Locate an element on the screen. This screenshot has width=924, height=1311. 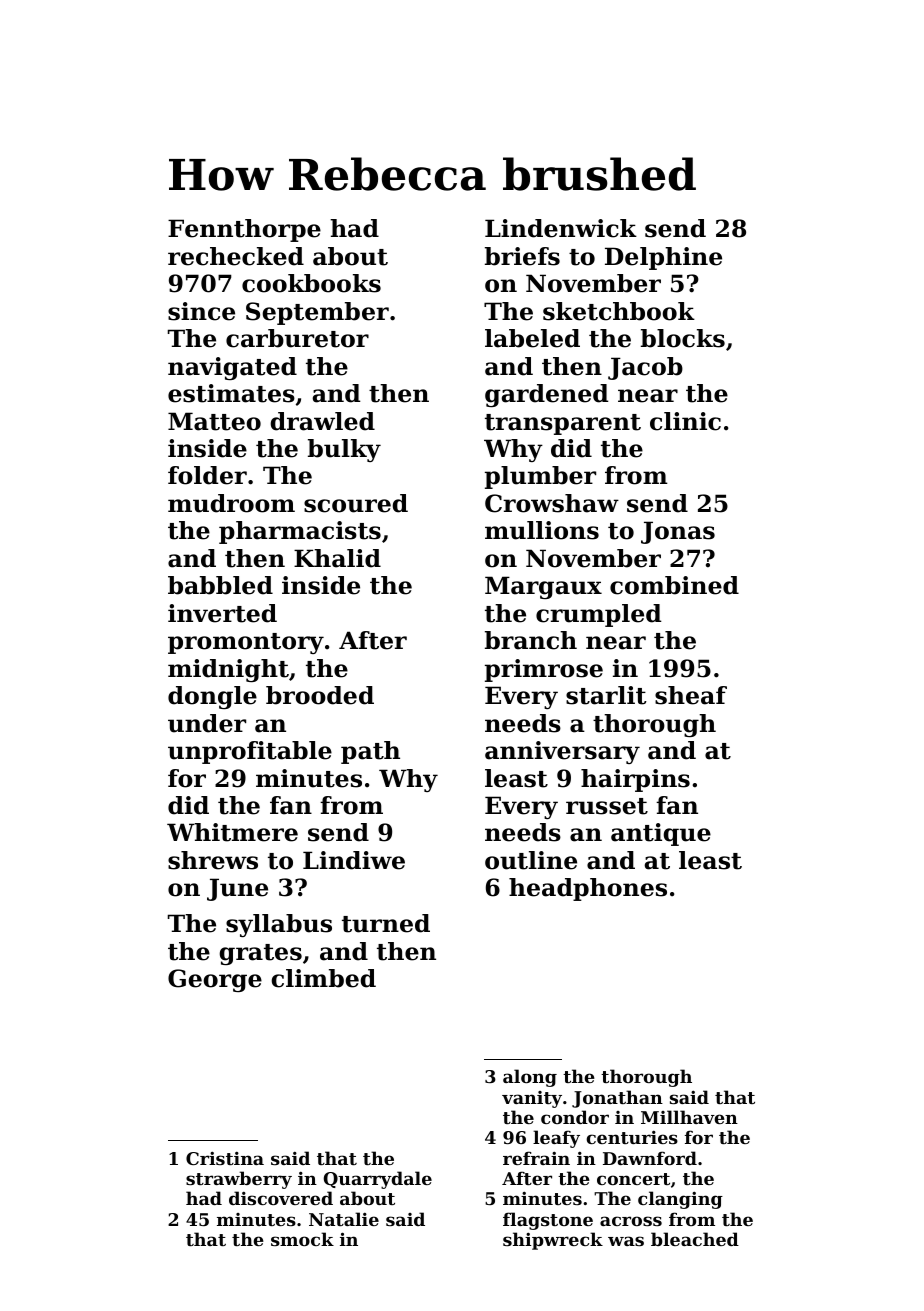
climbed is located at coordinates (323, 978).
